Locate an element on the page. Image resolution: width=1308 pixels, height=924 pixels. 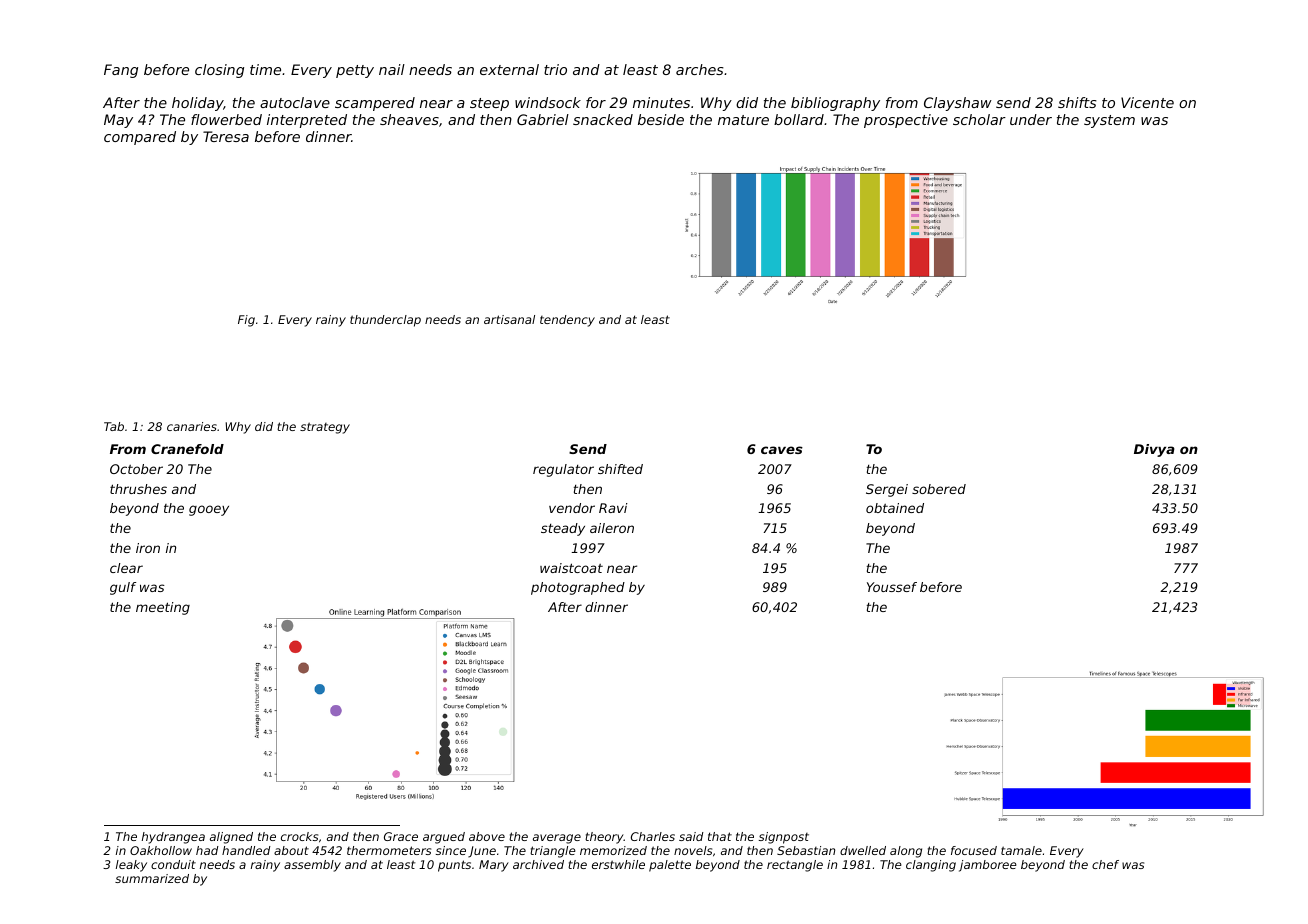
Oakhollow is located at coordinates (161, 850).
